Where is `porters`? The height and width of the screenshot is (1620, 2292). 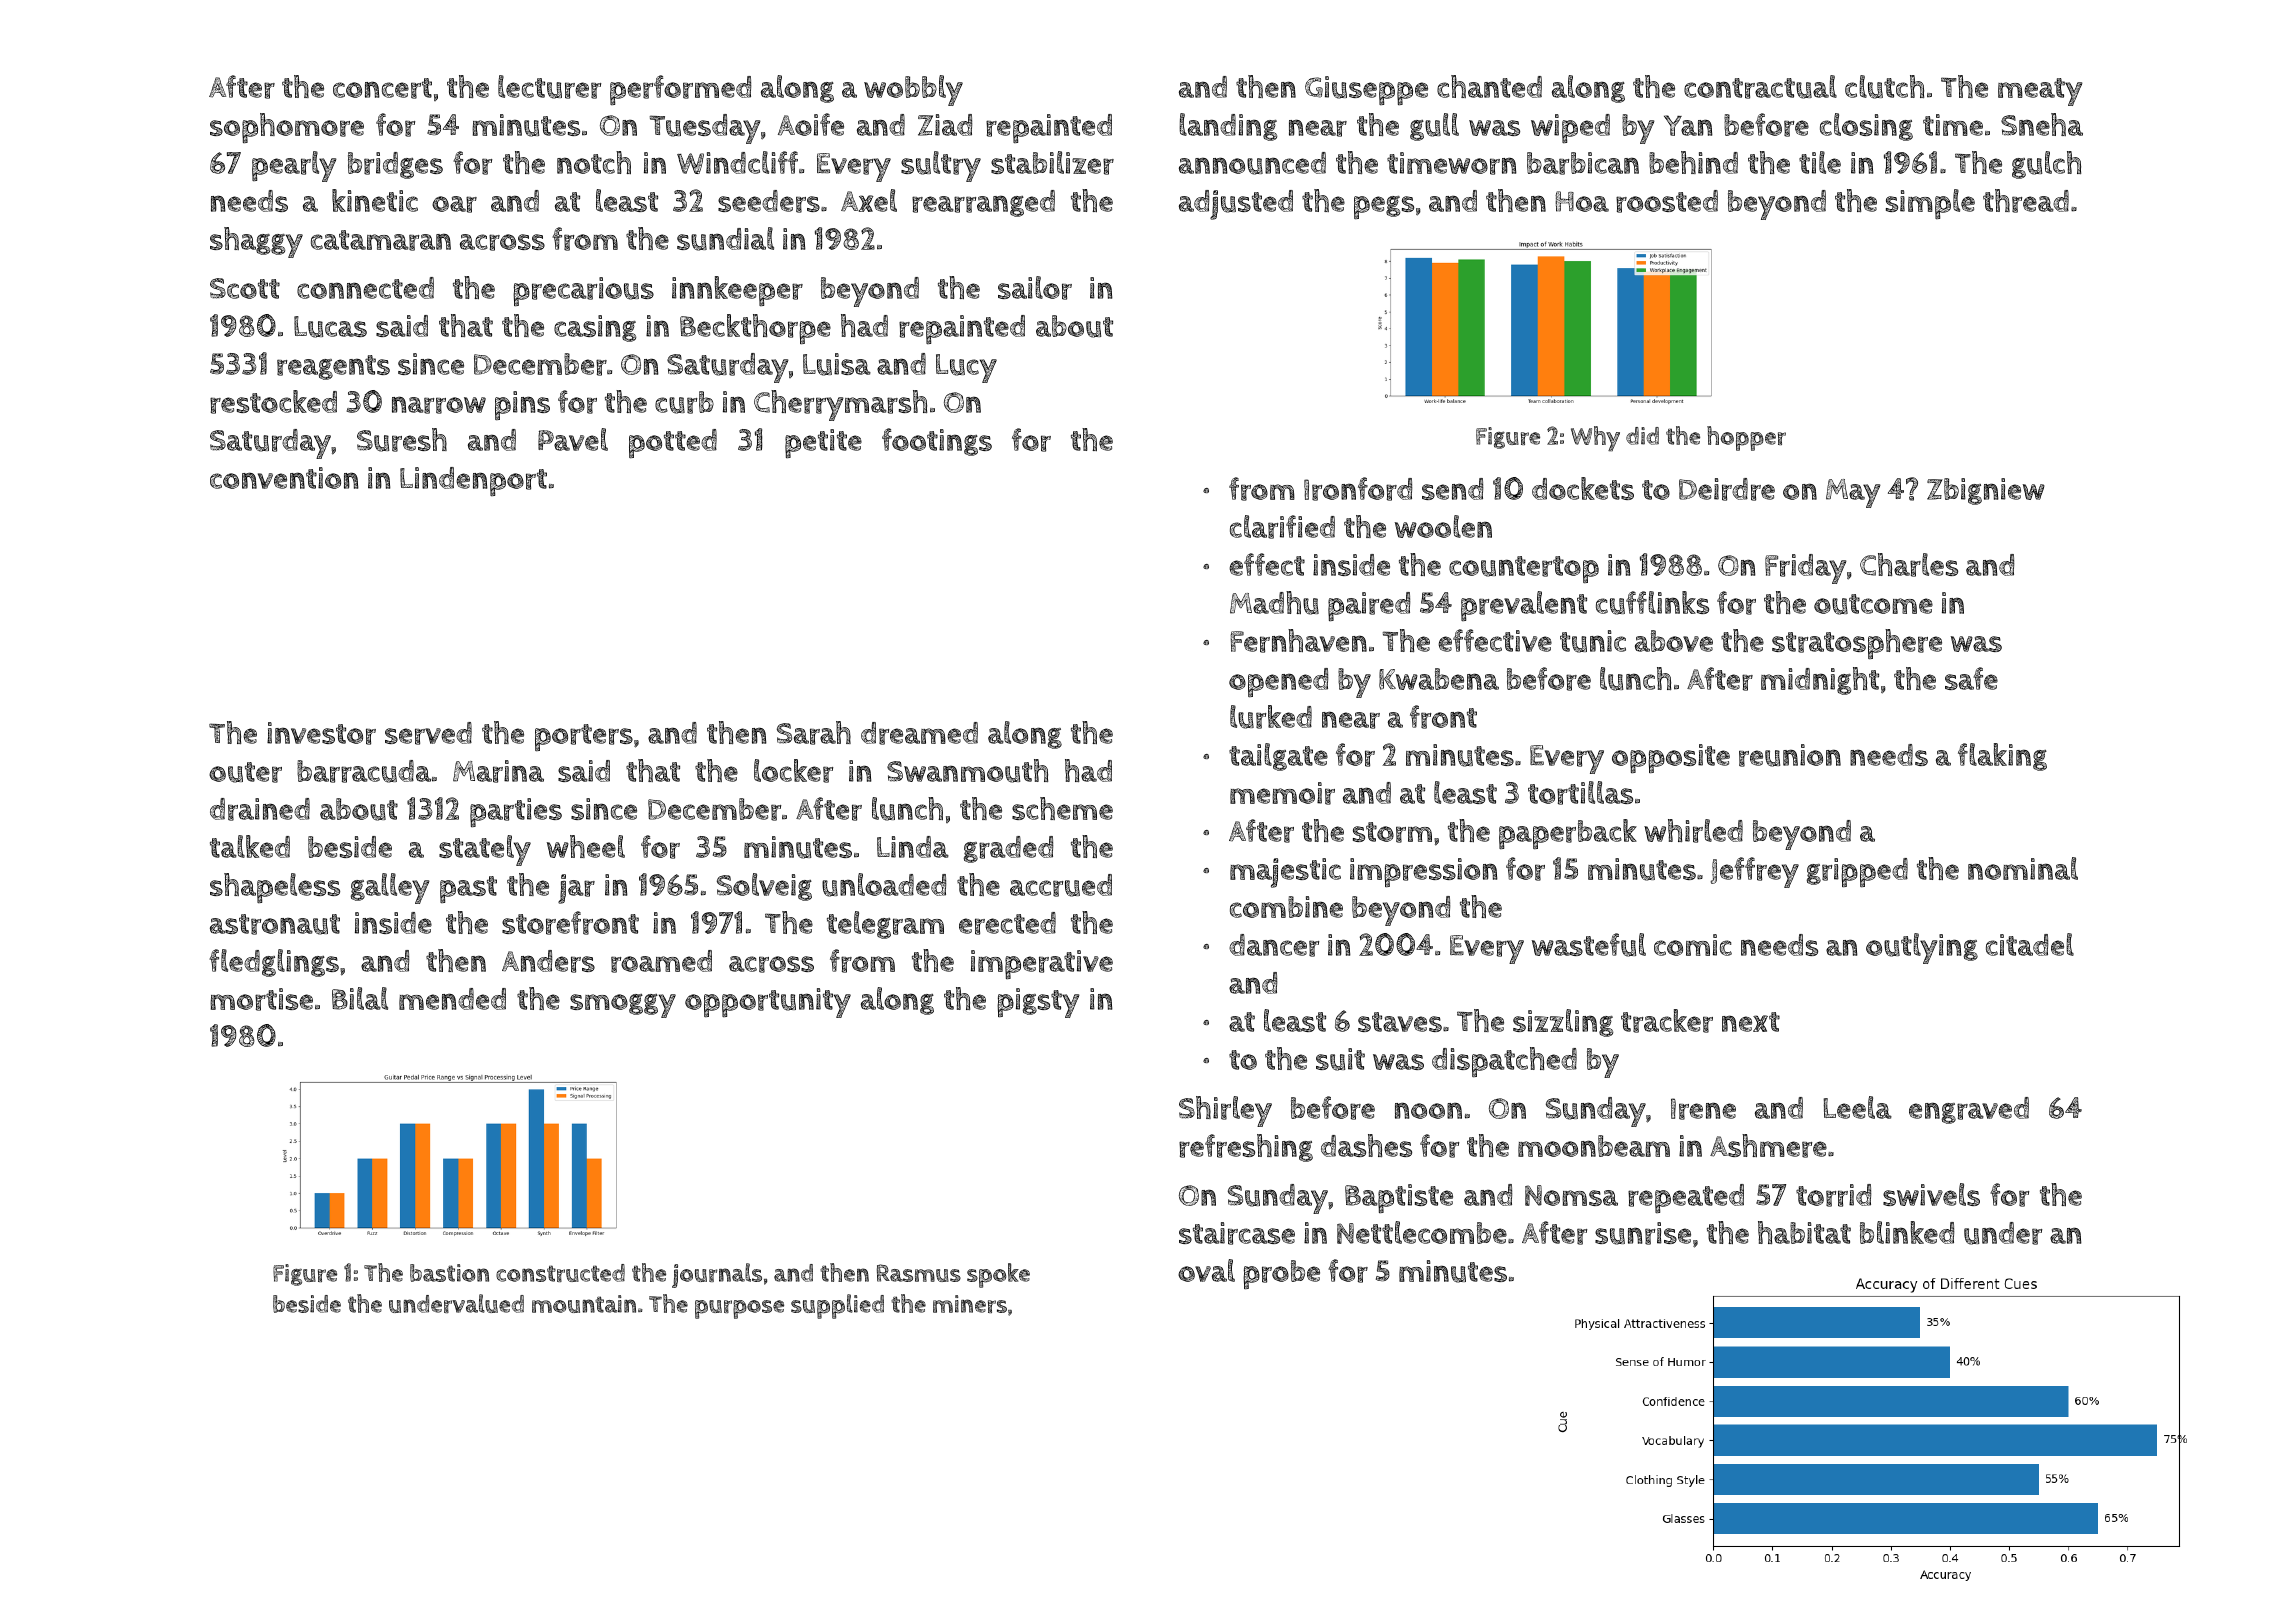
porters is located at coordinates (584, 737).
